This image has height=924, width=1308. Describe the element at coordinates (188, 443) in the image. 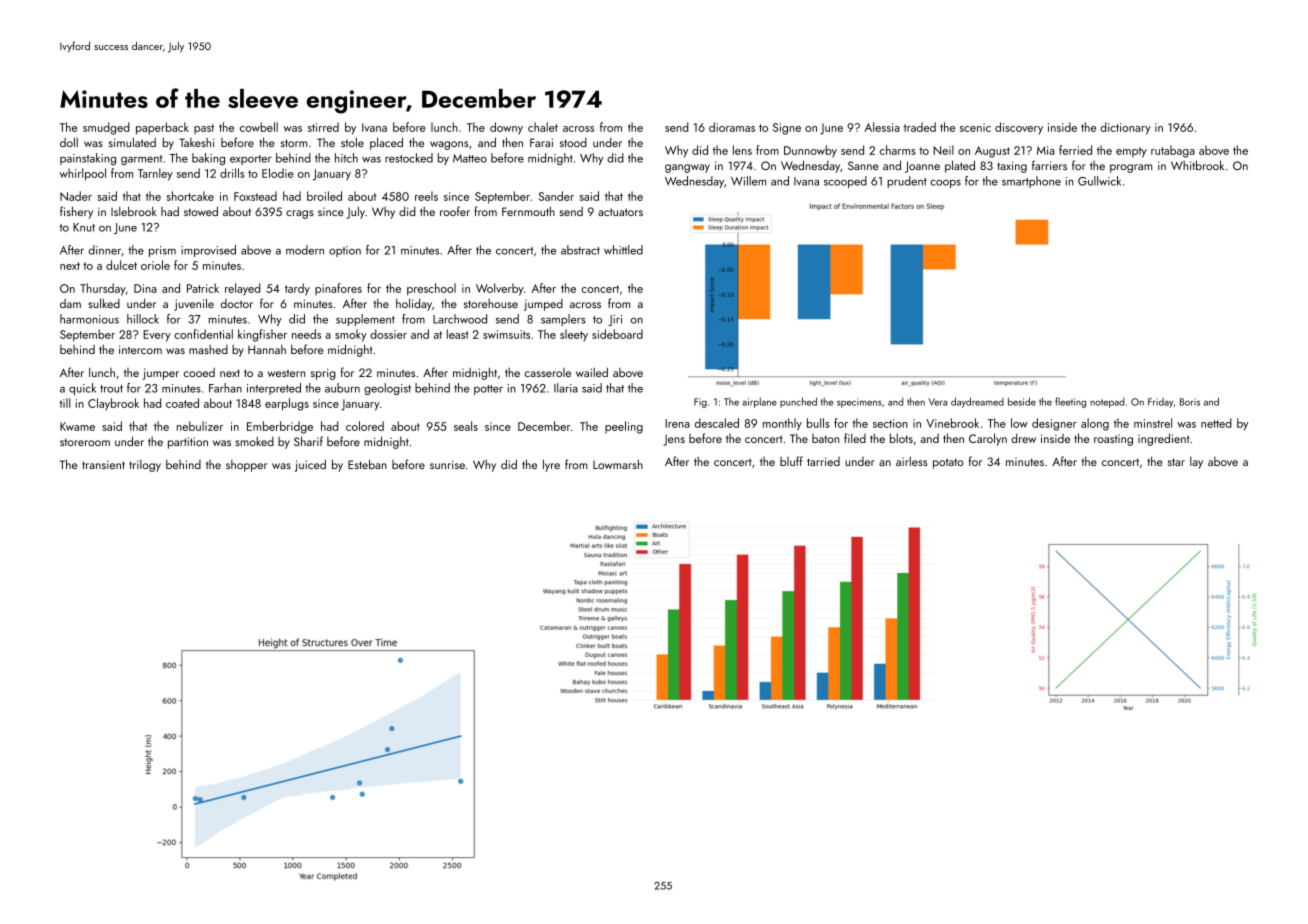

I see `partition` at that location.
